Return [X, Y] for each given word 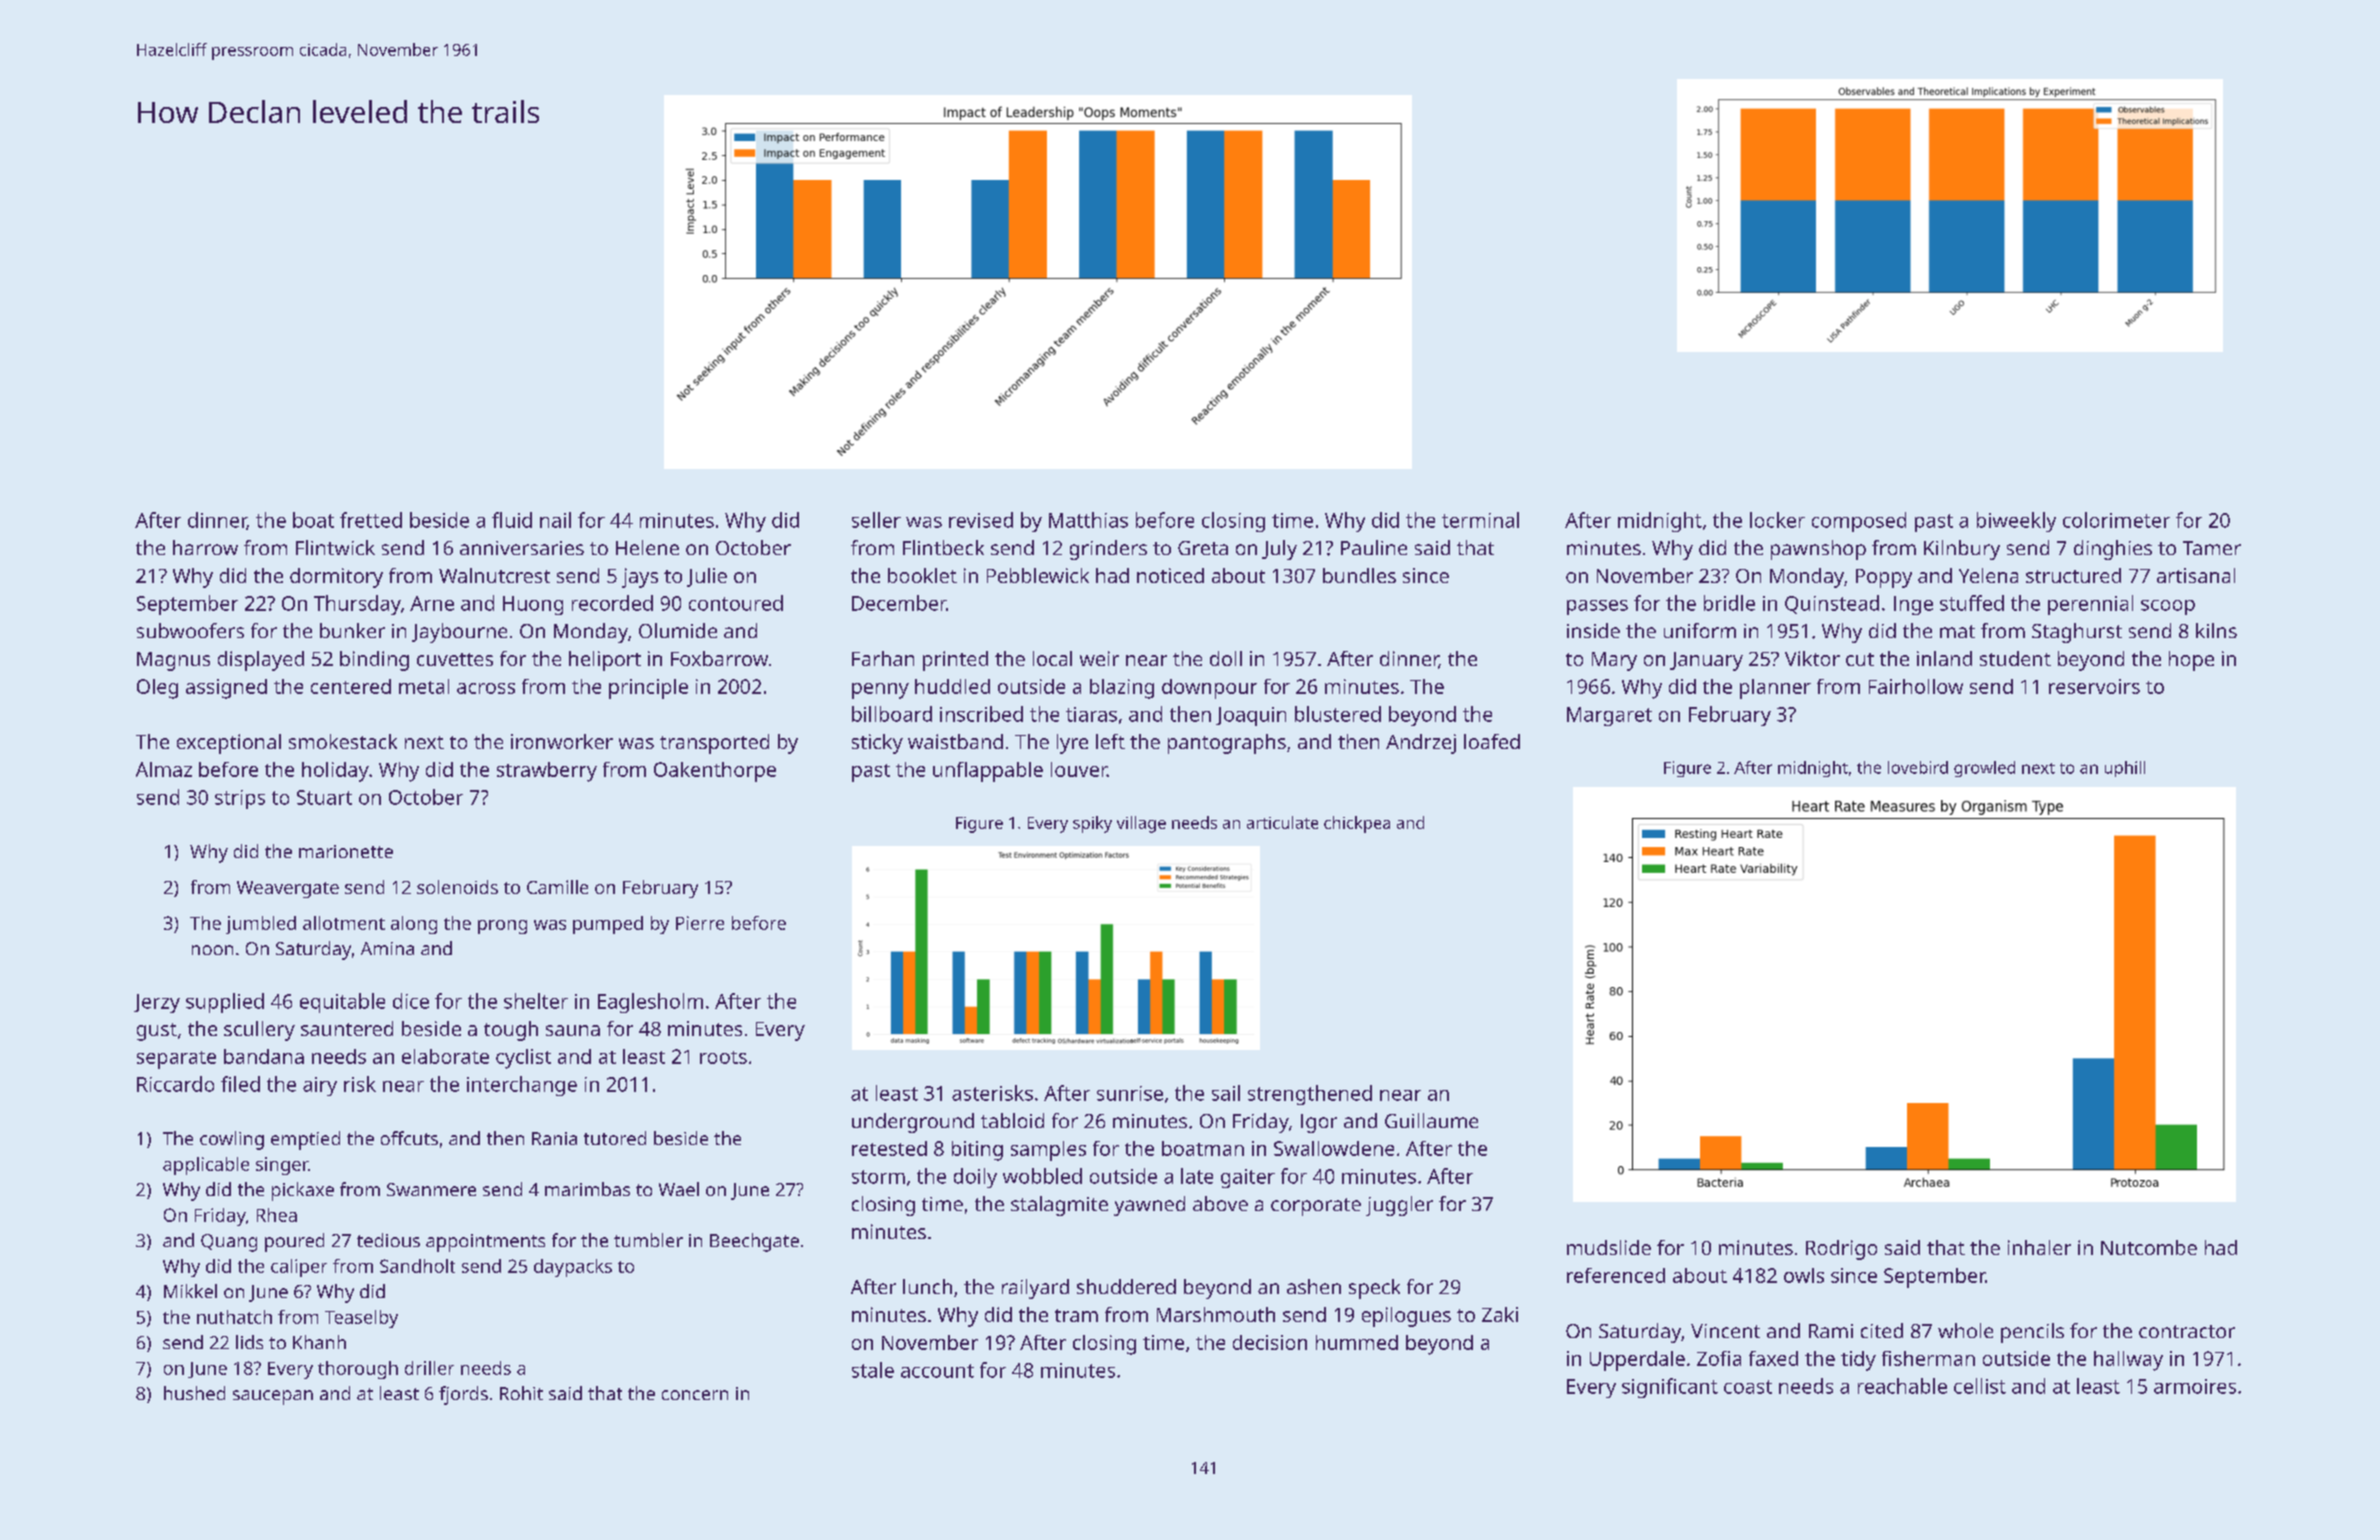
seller [876, 520]
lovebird [1918, 767]
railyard [1035, 1289]
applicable [206, 1166]
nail [555, 520]
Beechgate [754, 1242]
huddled [952, 686]
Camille [557, 887]
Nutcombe [2149, 1247]
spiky [1092, 824]
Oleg [157, 689]
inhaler [2039, 1247]
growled [1984, 769]
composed [1859, 522]
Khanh [319, 1342]
